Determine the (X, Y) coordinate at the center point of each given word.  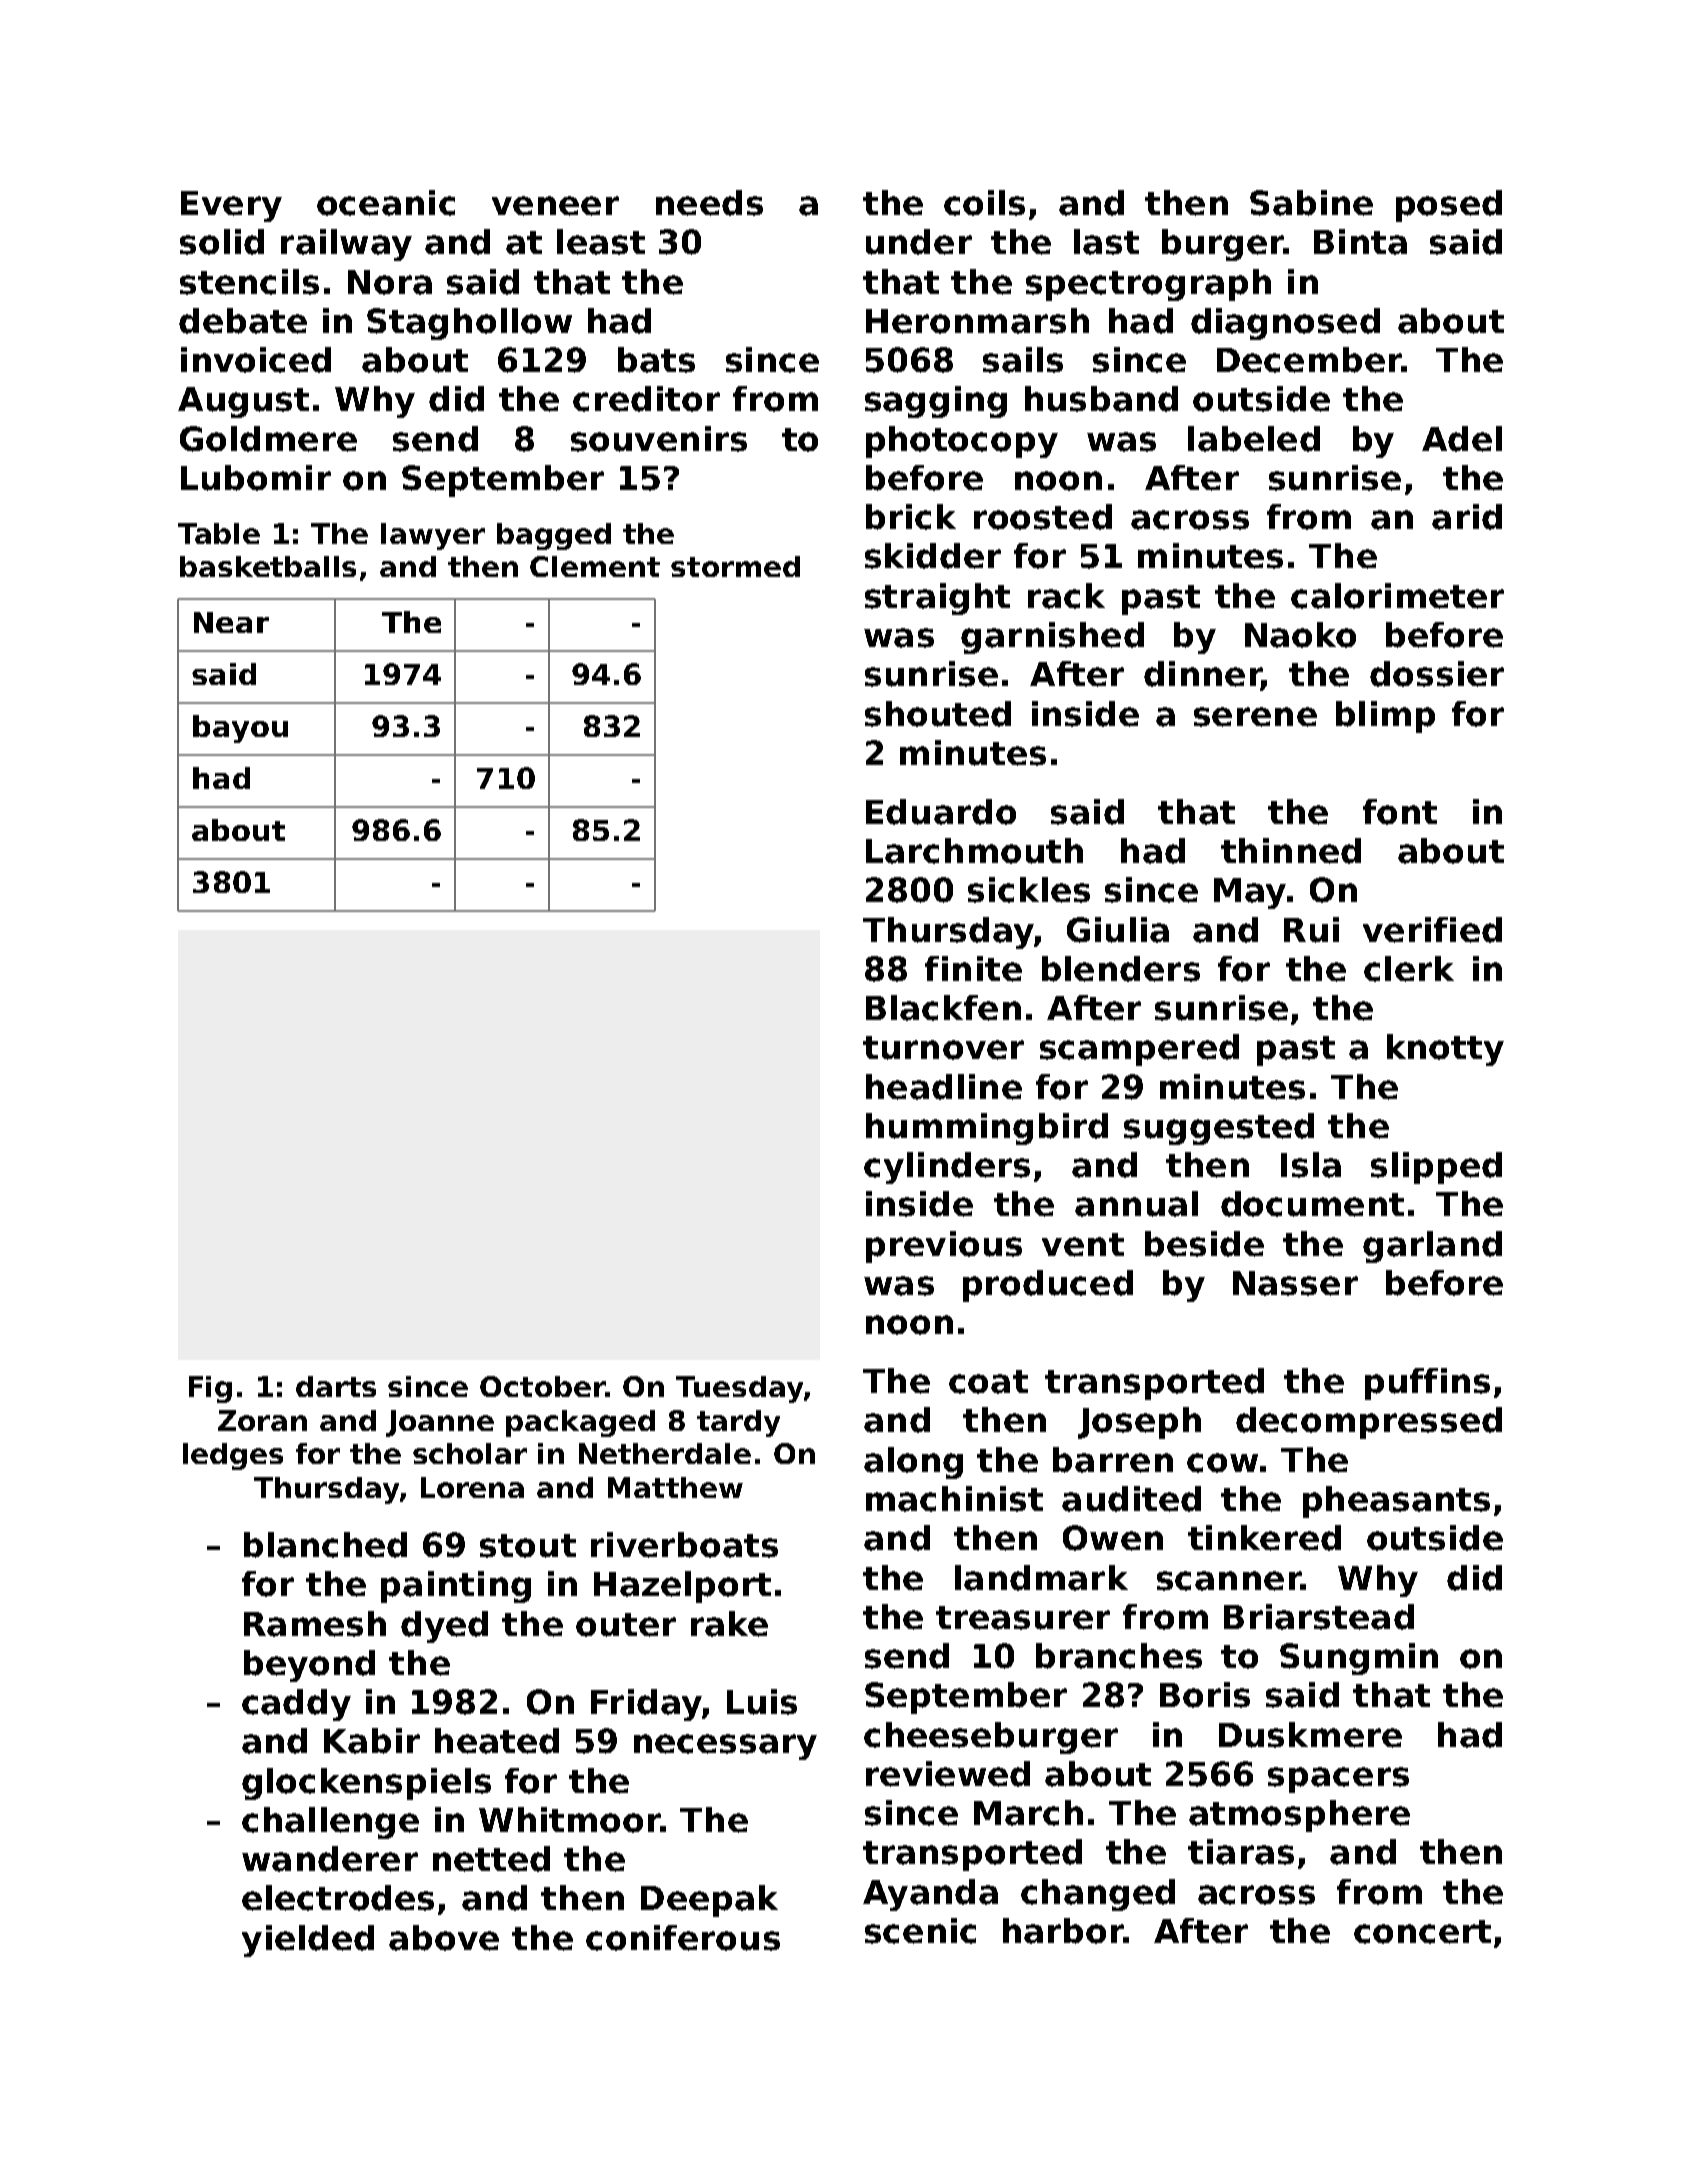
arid (1467, 517)
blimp (1385, 717)
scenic (920, 1931)
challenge (330, 1823)
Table (219, 533)
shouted (938, 714)
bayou (240, 729)
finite (973, 969)
